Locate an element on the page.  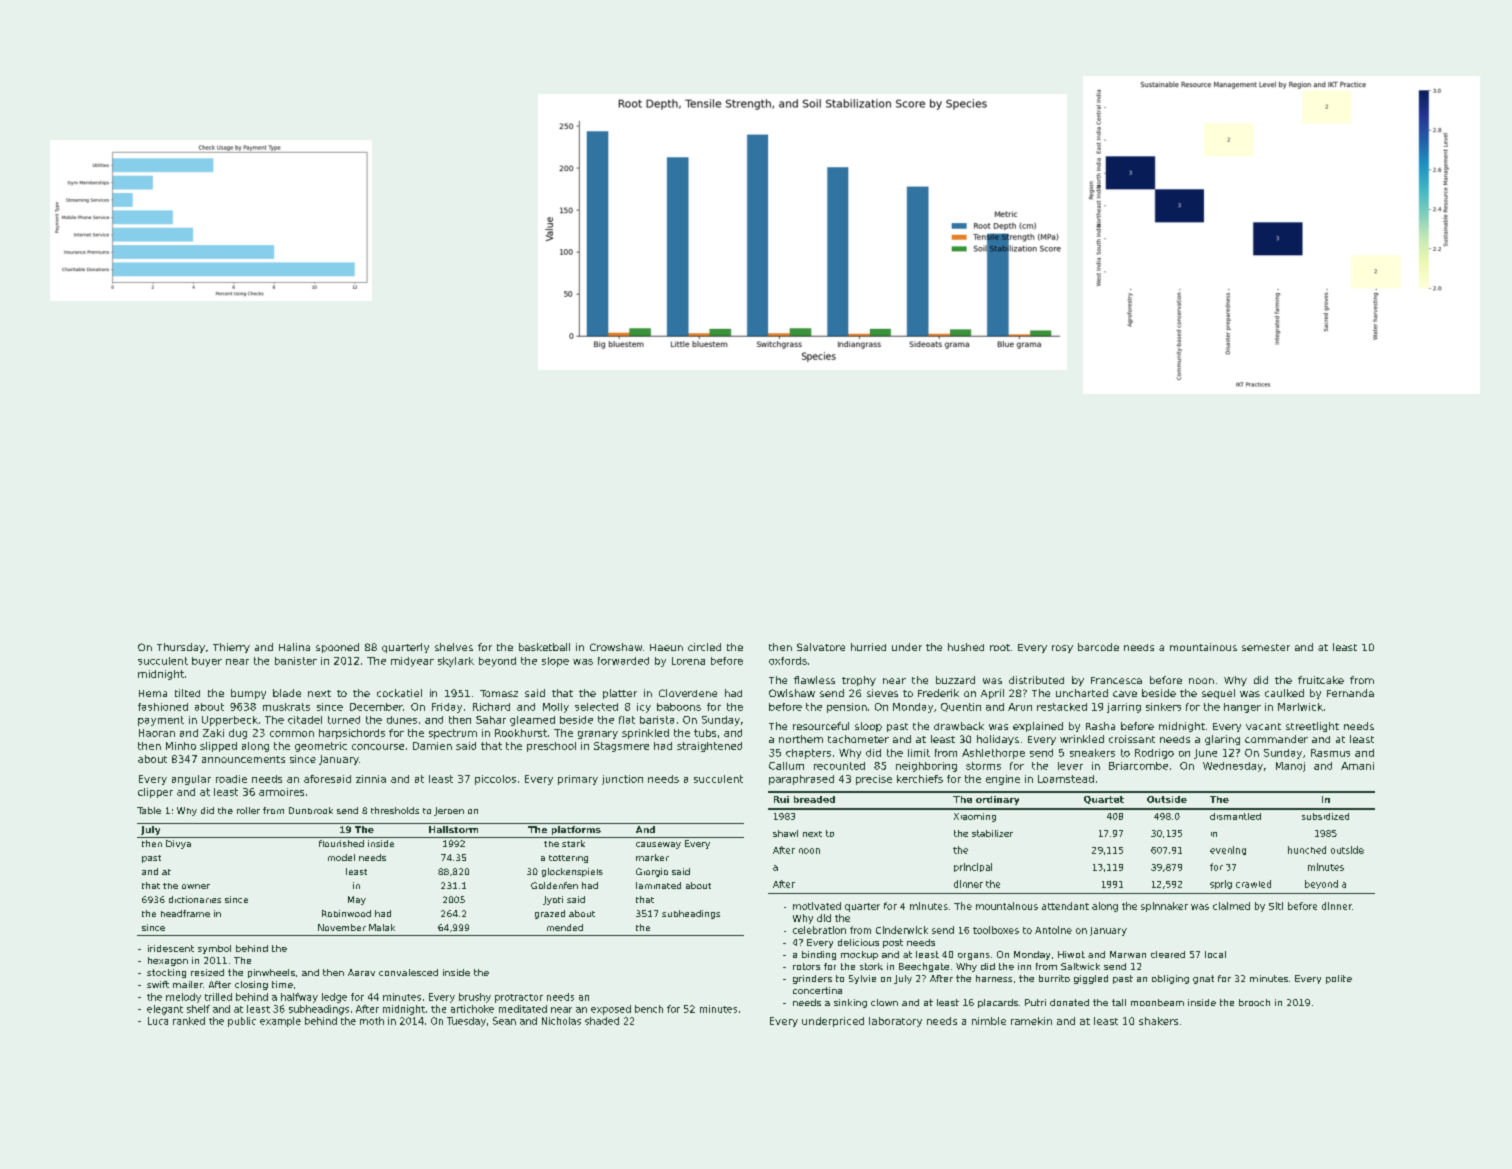
shakers is located at coordinates (1158, 1021).
